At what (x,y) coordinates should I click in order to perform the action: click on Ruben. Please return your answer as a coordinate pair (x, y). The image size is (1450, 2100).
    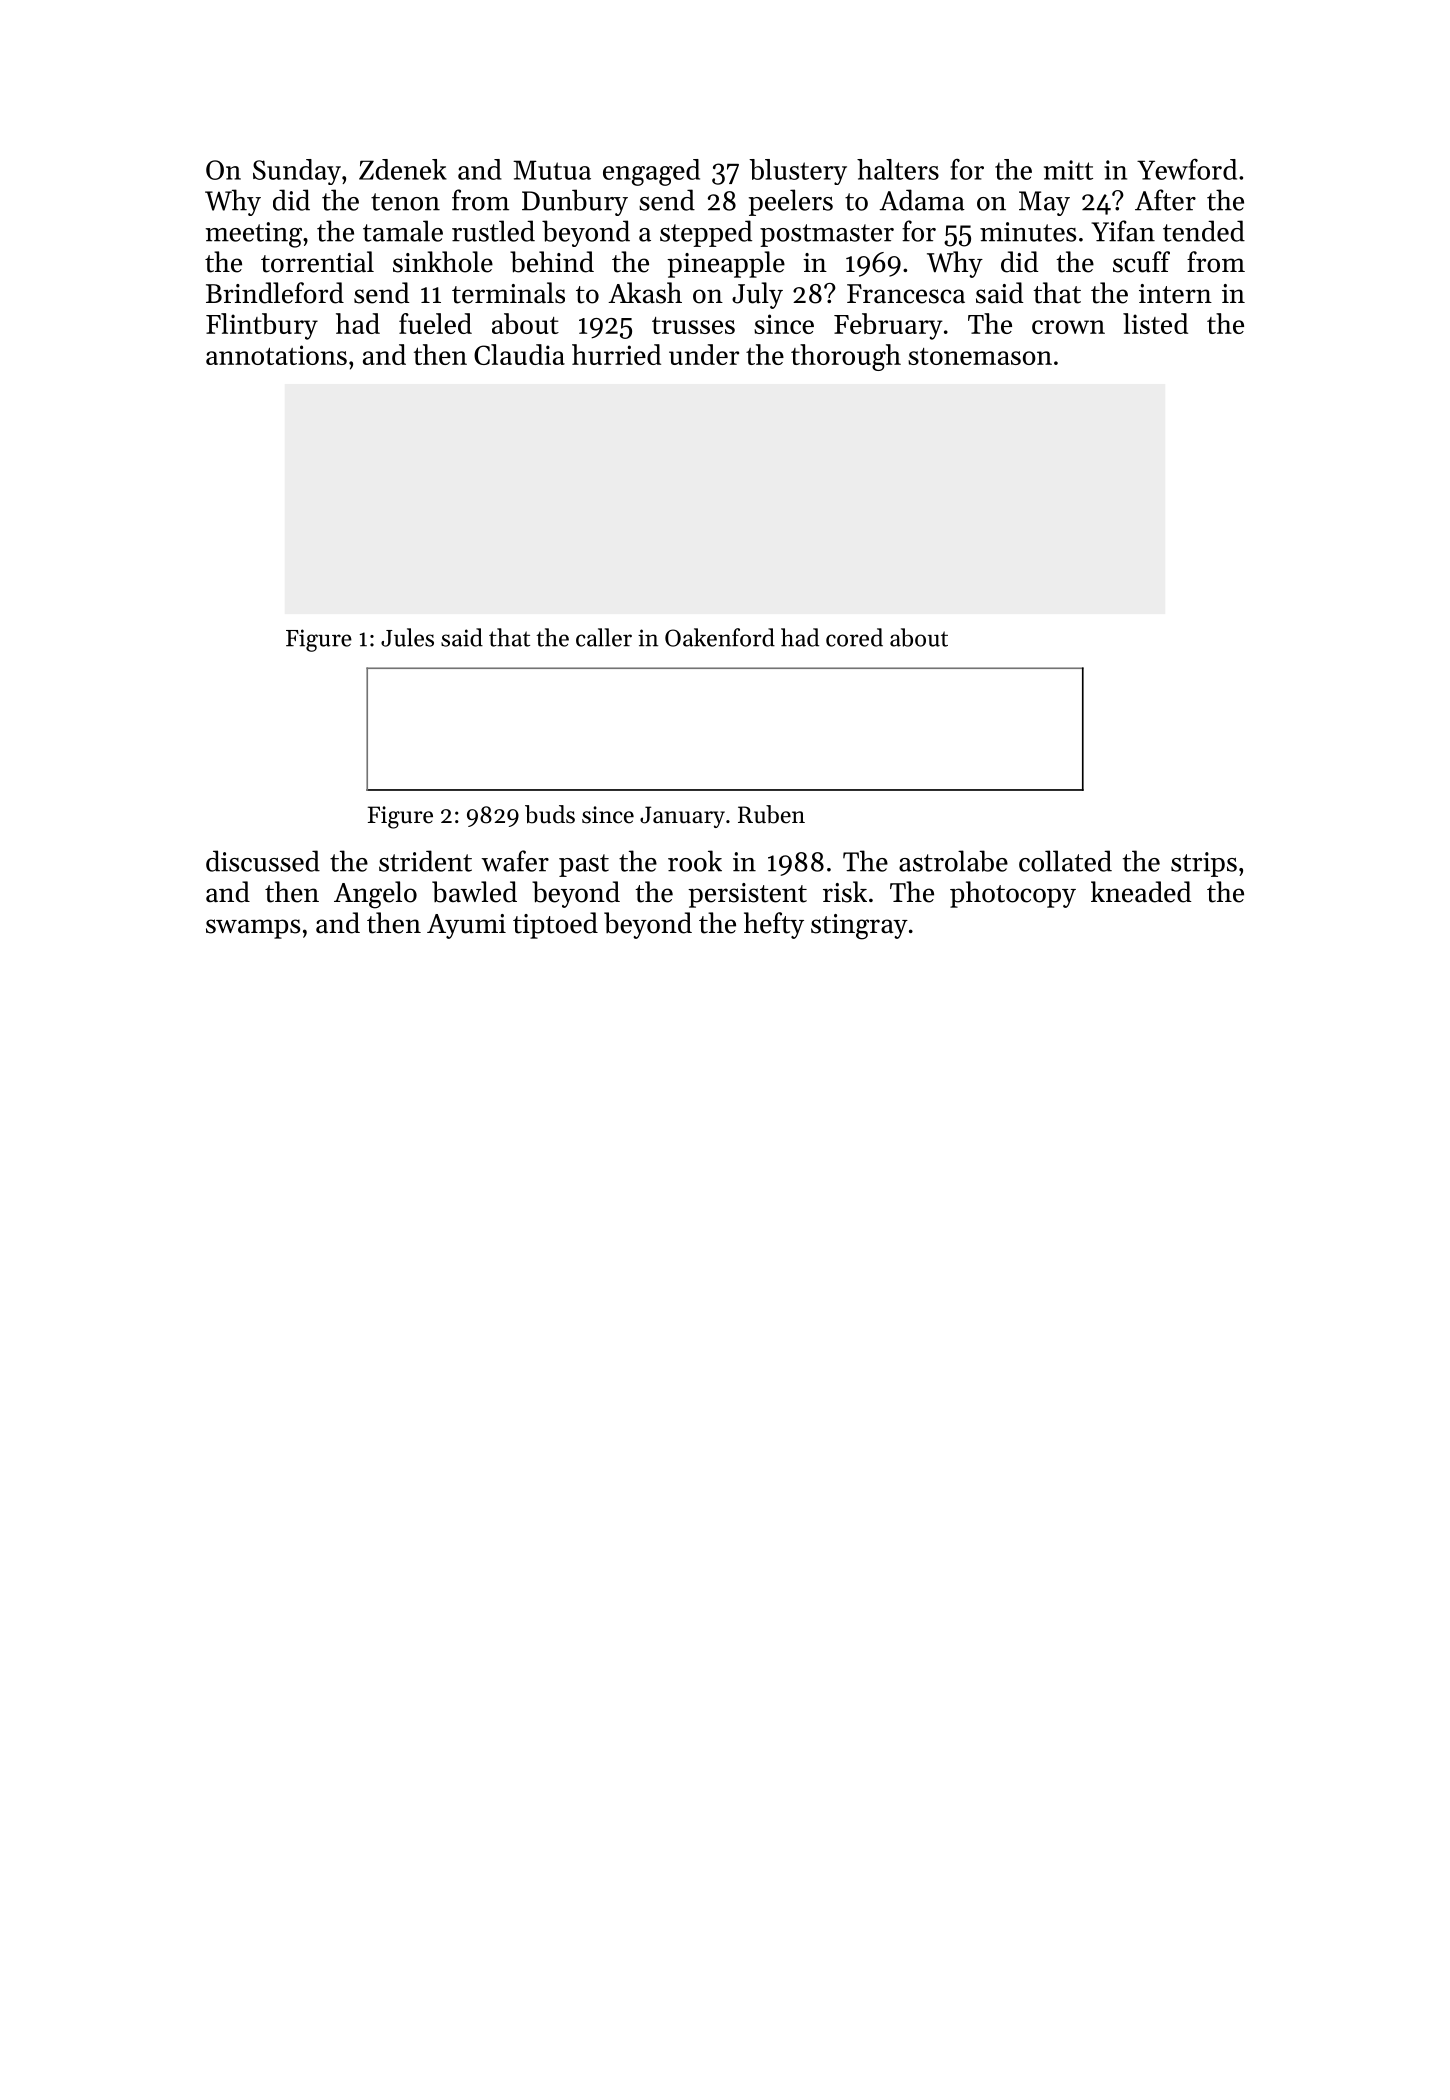
    Looking at the image, I should click on (771, 814).
